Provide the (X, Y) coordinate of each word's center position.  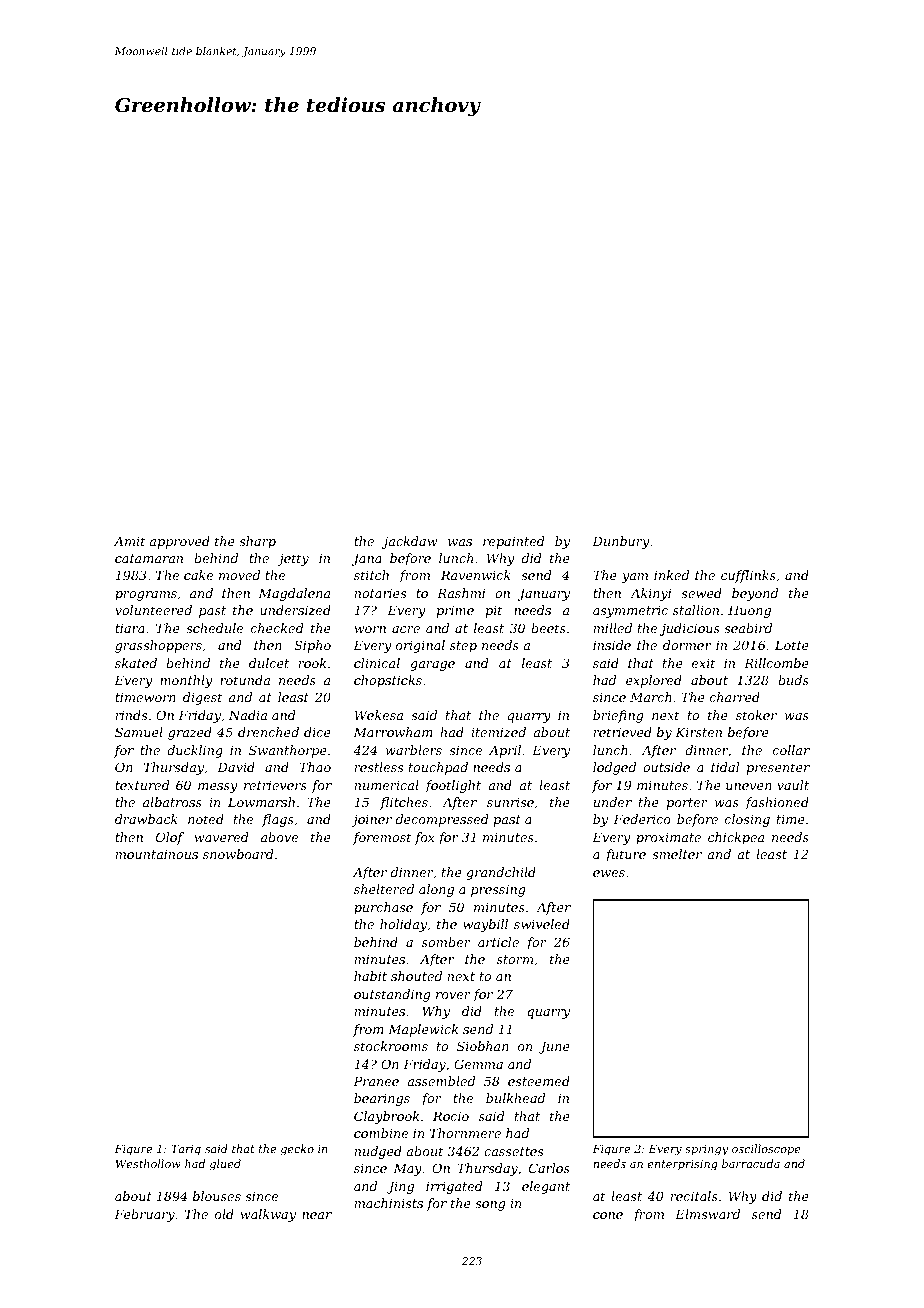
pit (493, 612)
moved (239, 575)
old (224, 1214)
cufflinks (748, 576)
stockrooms (391, 1046)
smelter (677, 854)
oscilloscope (766, 1149)
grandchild (501, 873)
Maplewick (423, 1030)
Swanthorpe (288, 751)
